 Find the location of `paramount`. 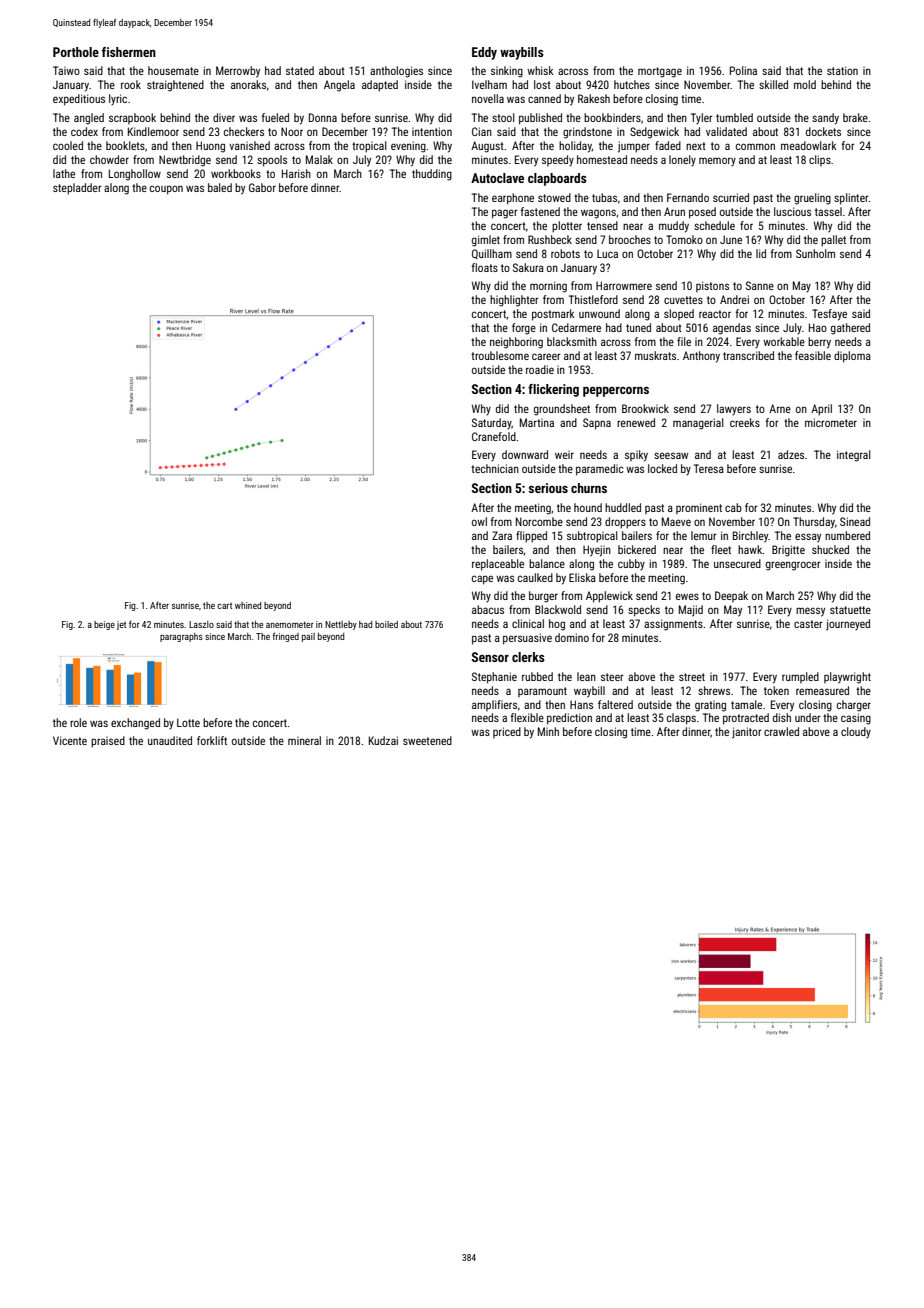

paramount is located at coordinates (542, 692).
